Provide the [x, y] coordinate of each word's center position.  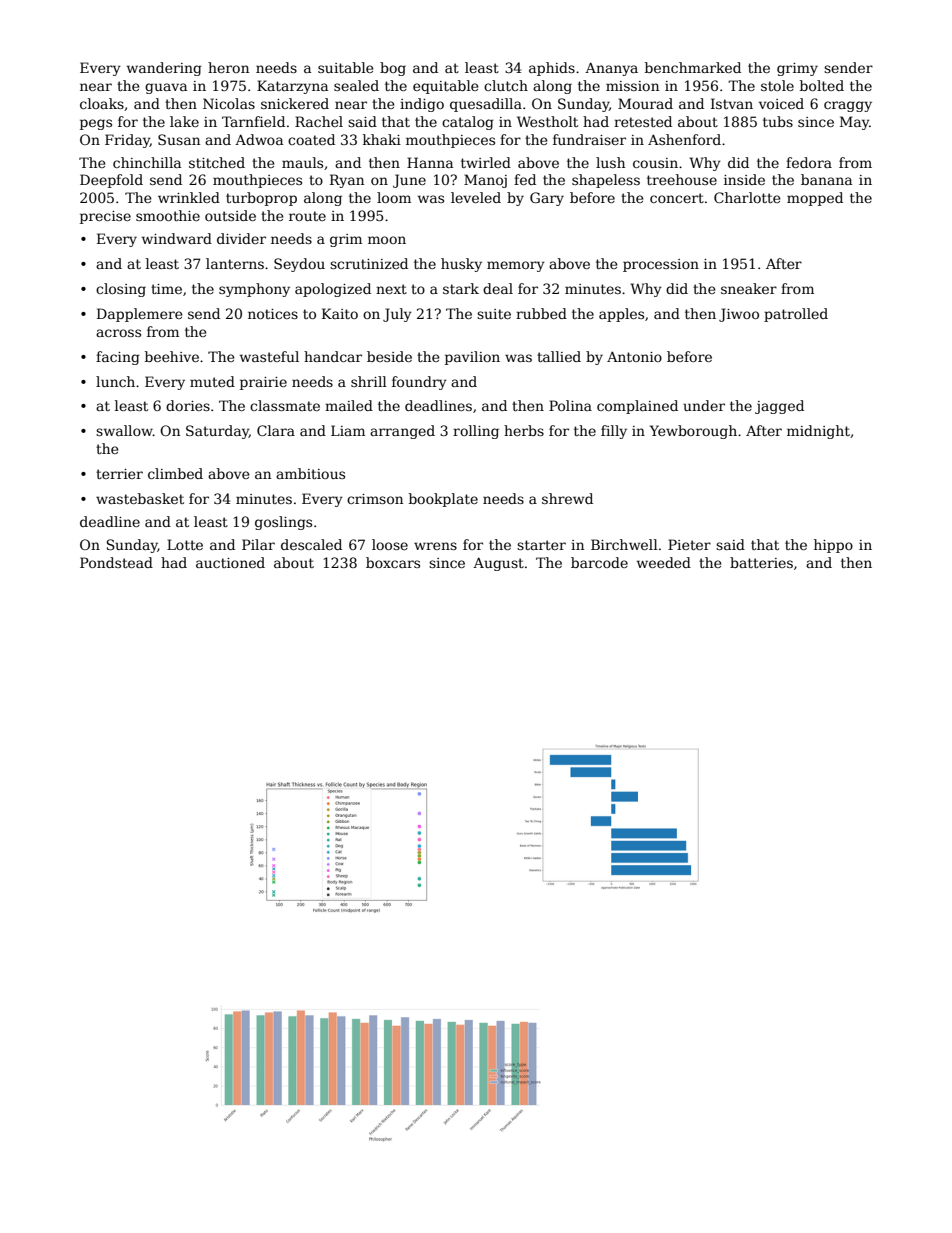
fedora [809, 162]
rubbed [541, 313]
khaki [382, 139]
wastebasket [140, 498]
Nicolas [229, 103]
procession [661, 265]
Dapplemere [140, 315]
